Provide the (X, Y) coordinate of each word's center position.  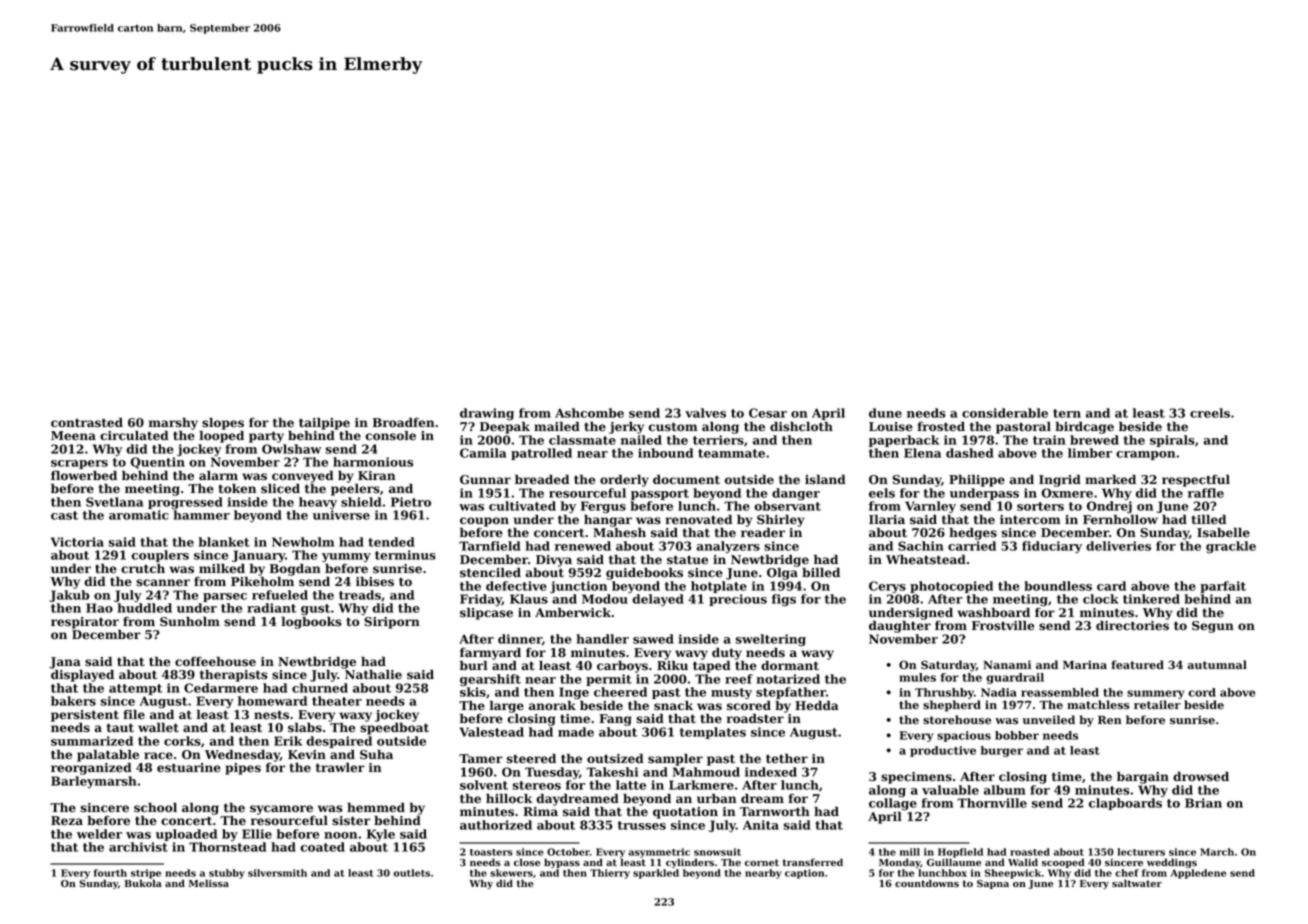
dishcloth (801, 427)
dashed (970, 453)
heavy (318, 503)
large (507, 707)
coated (322, 847)
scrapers (79, 464)
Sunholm (190, 621)
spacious (964, 736)
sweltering (770, 640)
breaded (542, 479)
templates (713, 733)
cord (1202, 692)
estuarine (189, 768)
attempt (135, 689)
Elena (922, 453)
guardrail (1015, 678)
